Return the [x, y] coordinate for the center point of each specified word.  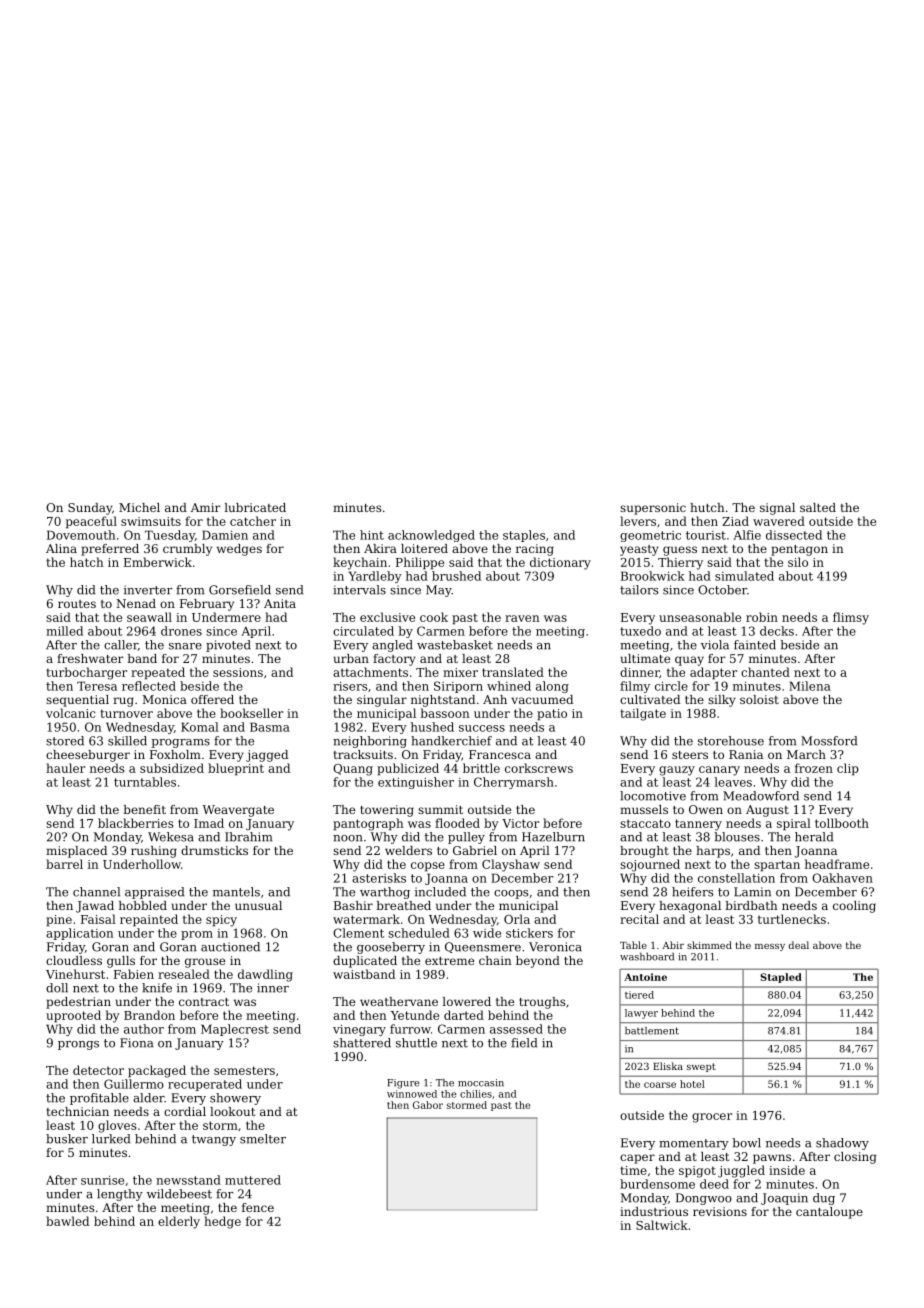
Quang [353, 770]
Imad [209, 823]
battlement [652, 1031]
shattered [362, 1043]
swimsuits [151, 521]
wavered [779, 521]
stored [65, 741]
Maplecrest [235, 1030]
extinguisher [416, 783]
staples [524, 536]
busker [67, 1139]
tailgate [643, 714]
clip [848, 769]
